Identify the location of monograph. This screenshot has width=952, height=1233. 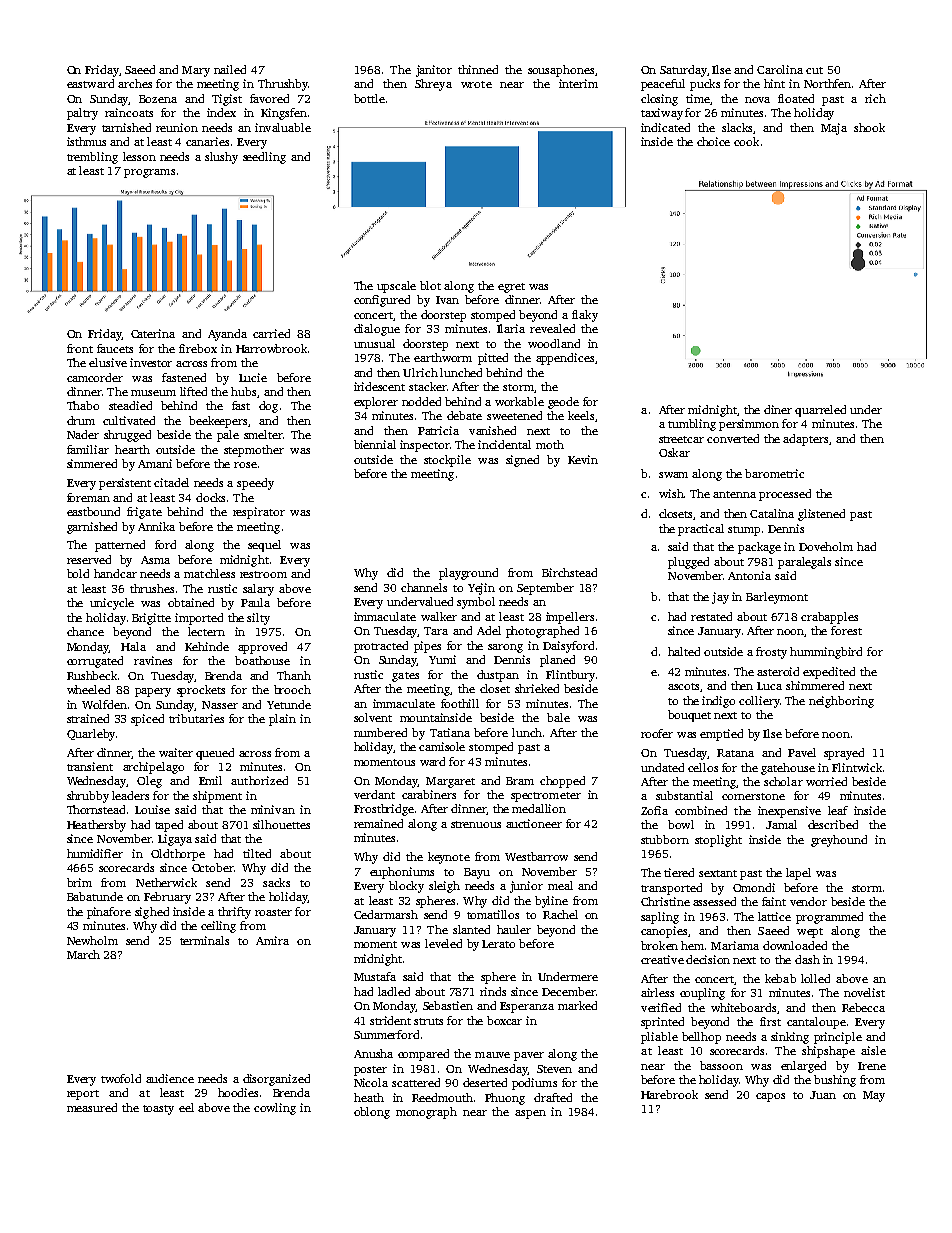
(426, 1113).
